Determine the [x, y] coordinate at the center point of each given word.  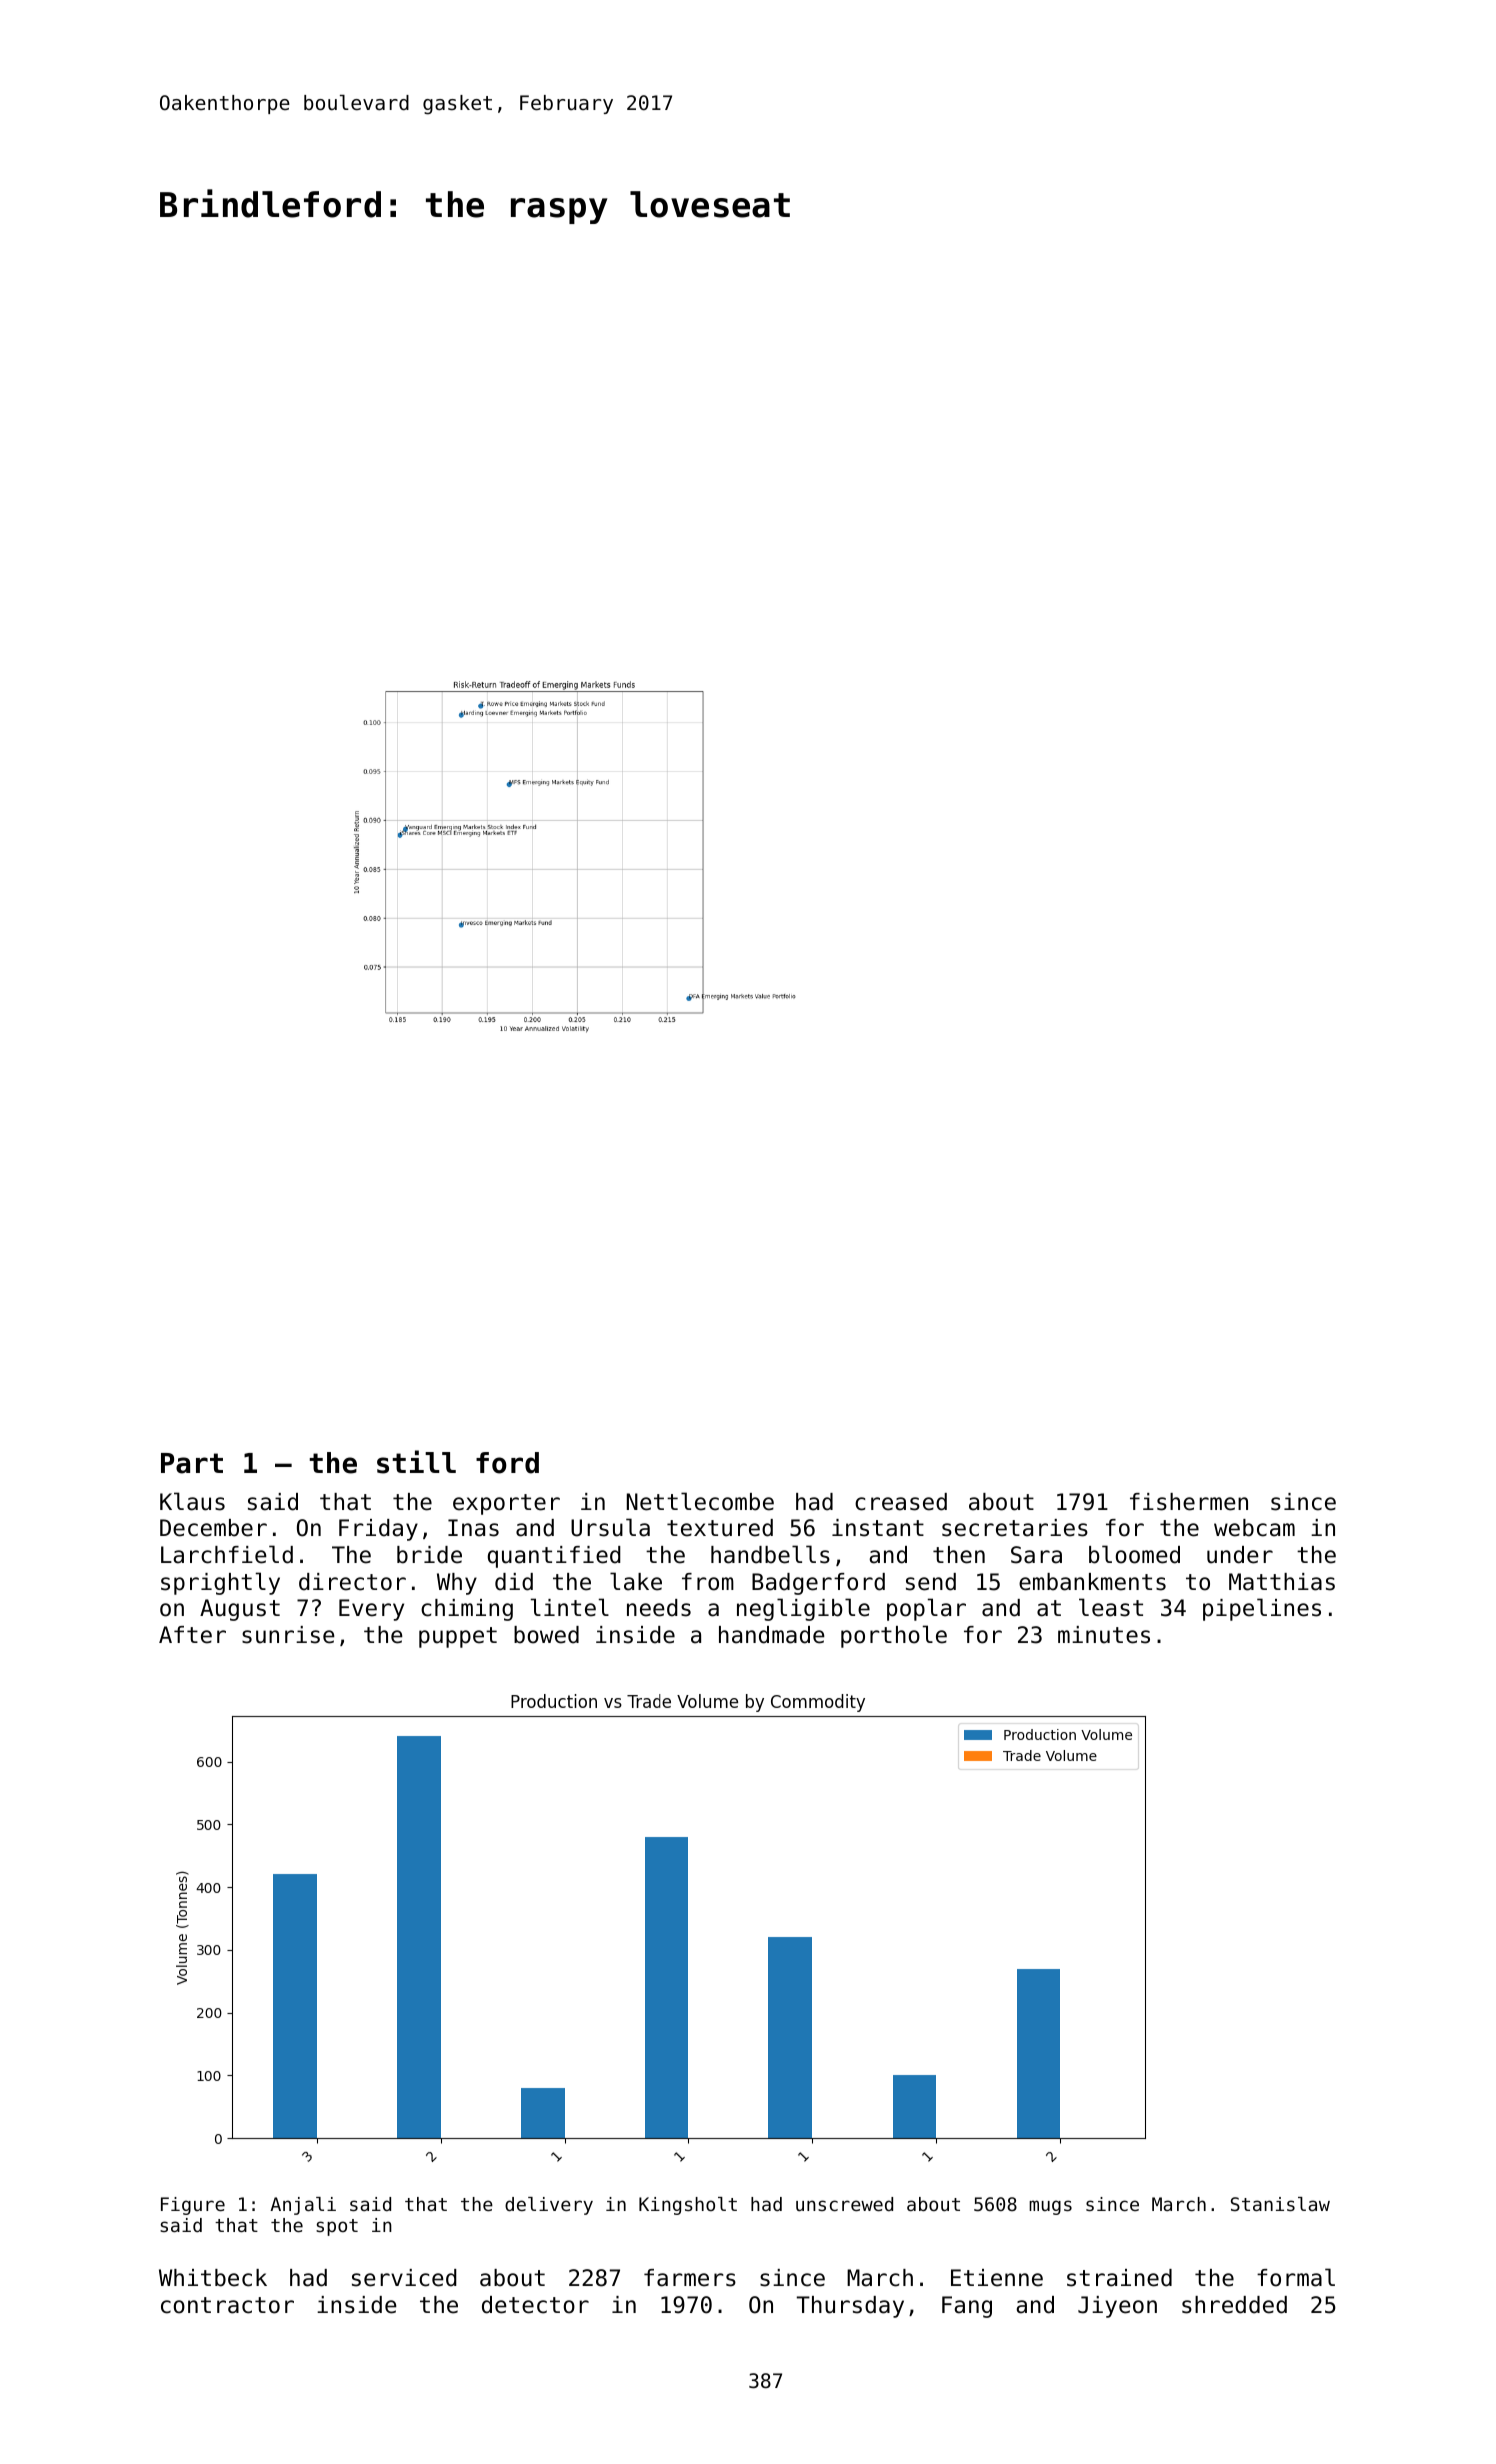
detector [535, 2305]
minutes [1104, 1635]
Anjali [303, 2206]
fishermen [1189, 1502]
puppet [458, 1637]
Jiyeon [1117, 2307]
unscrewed [844, 2204]
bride [429, 1555]
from [708, 1582]
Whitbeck [213, 2278]
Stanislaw [1280, 2204]
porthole [894, 1636]
